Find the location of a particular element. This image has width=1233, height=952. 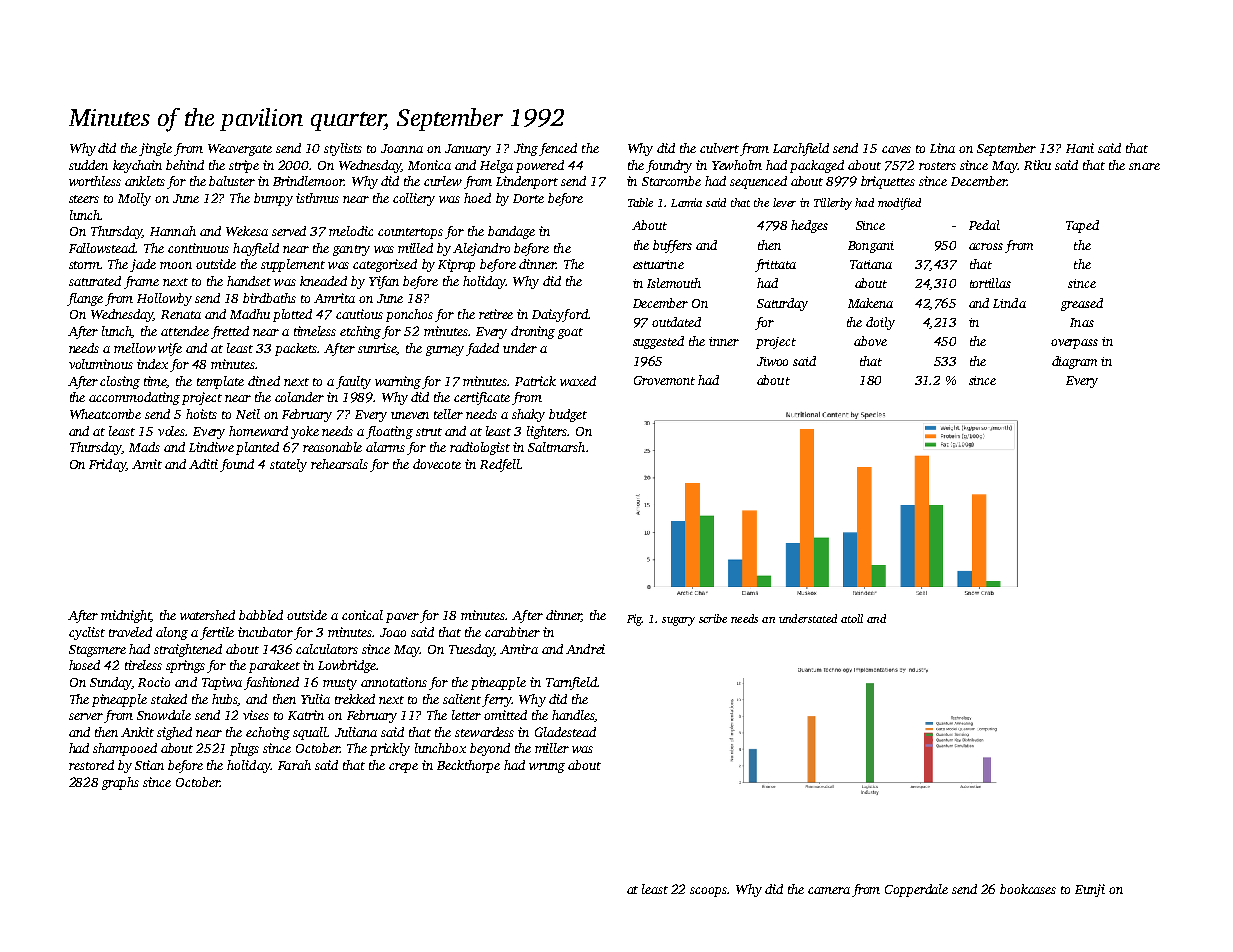

served is located at coordinates (289, 231).
